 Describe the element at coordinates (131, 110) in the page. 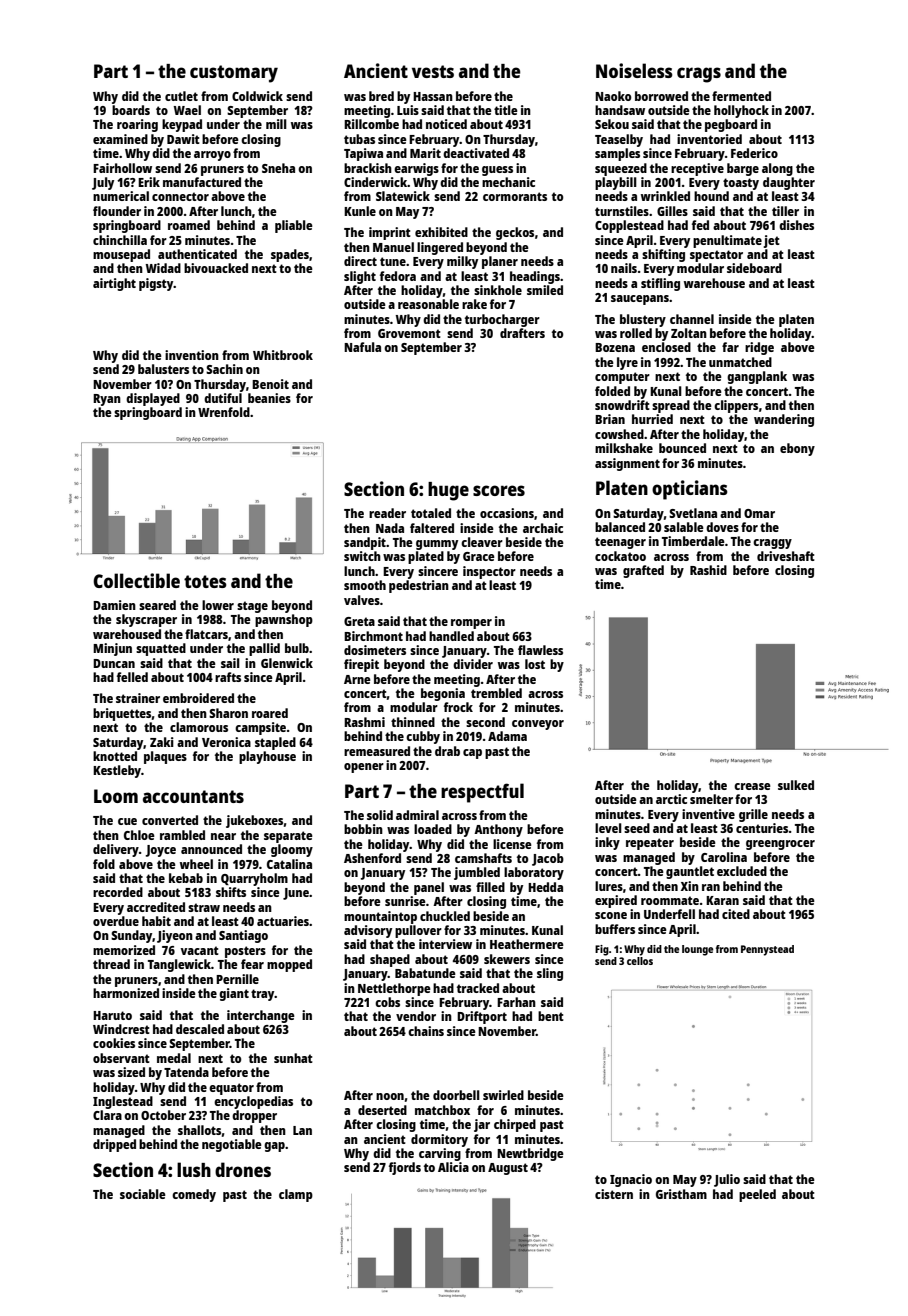

I see `boards` at that location.
